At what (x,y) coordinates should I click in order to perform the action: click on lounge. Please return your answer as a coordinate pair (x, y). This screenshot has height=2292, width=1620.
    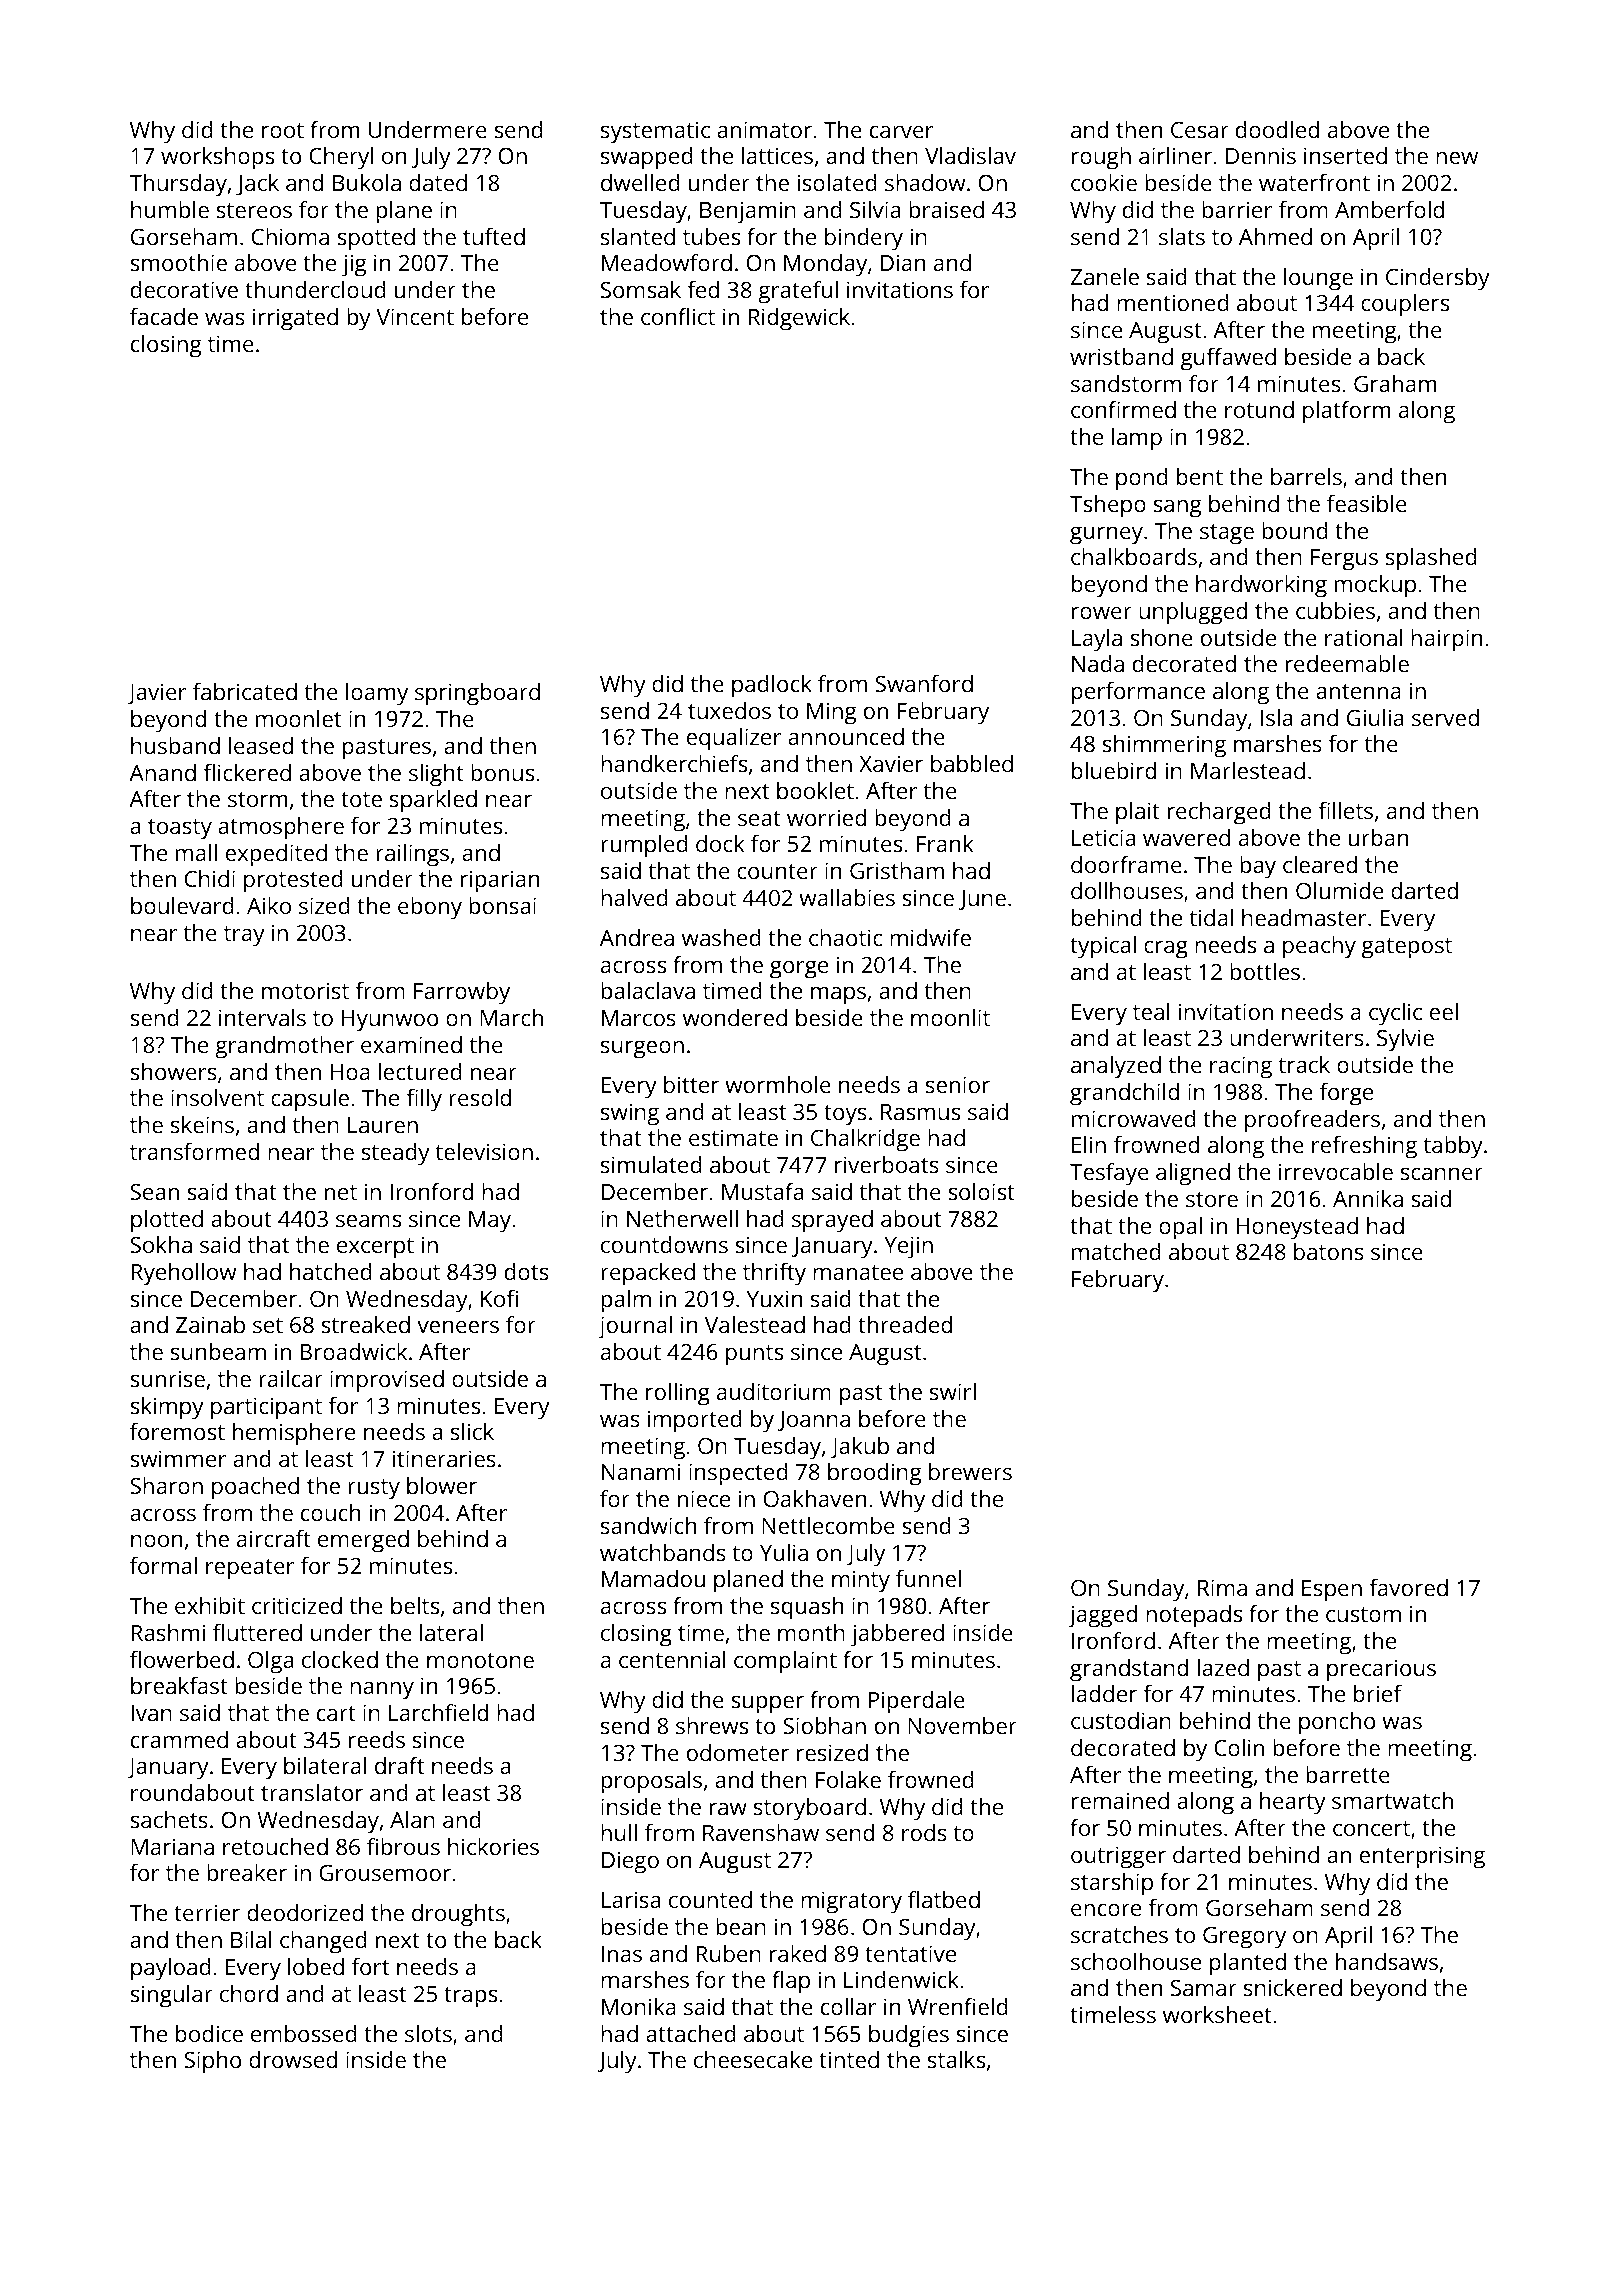
    Looking at the image, I should click on (1318, 279).
